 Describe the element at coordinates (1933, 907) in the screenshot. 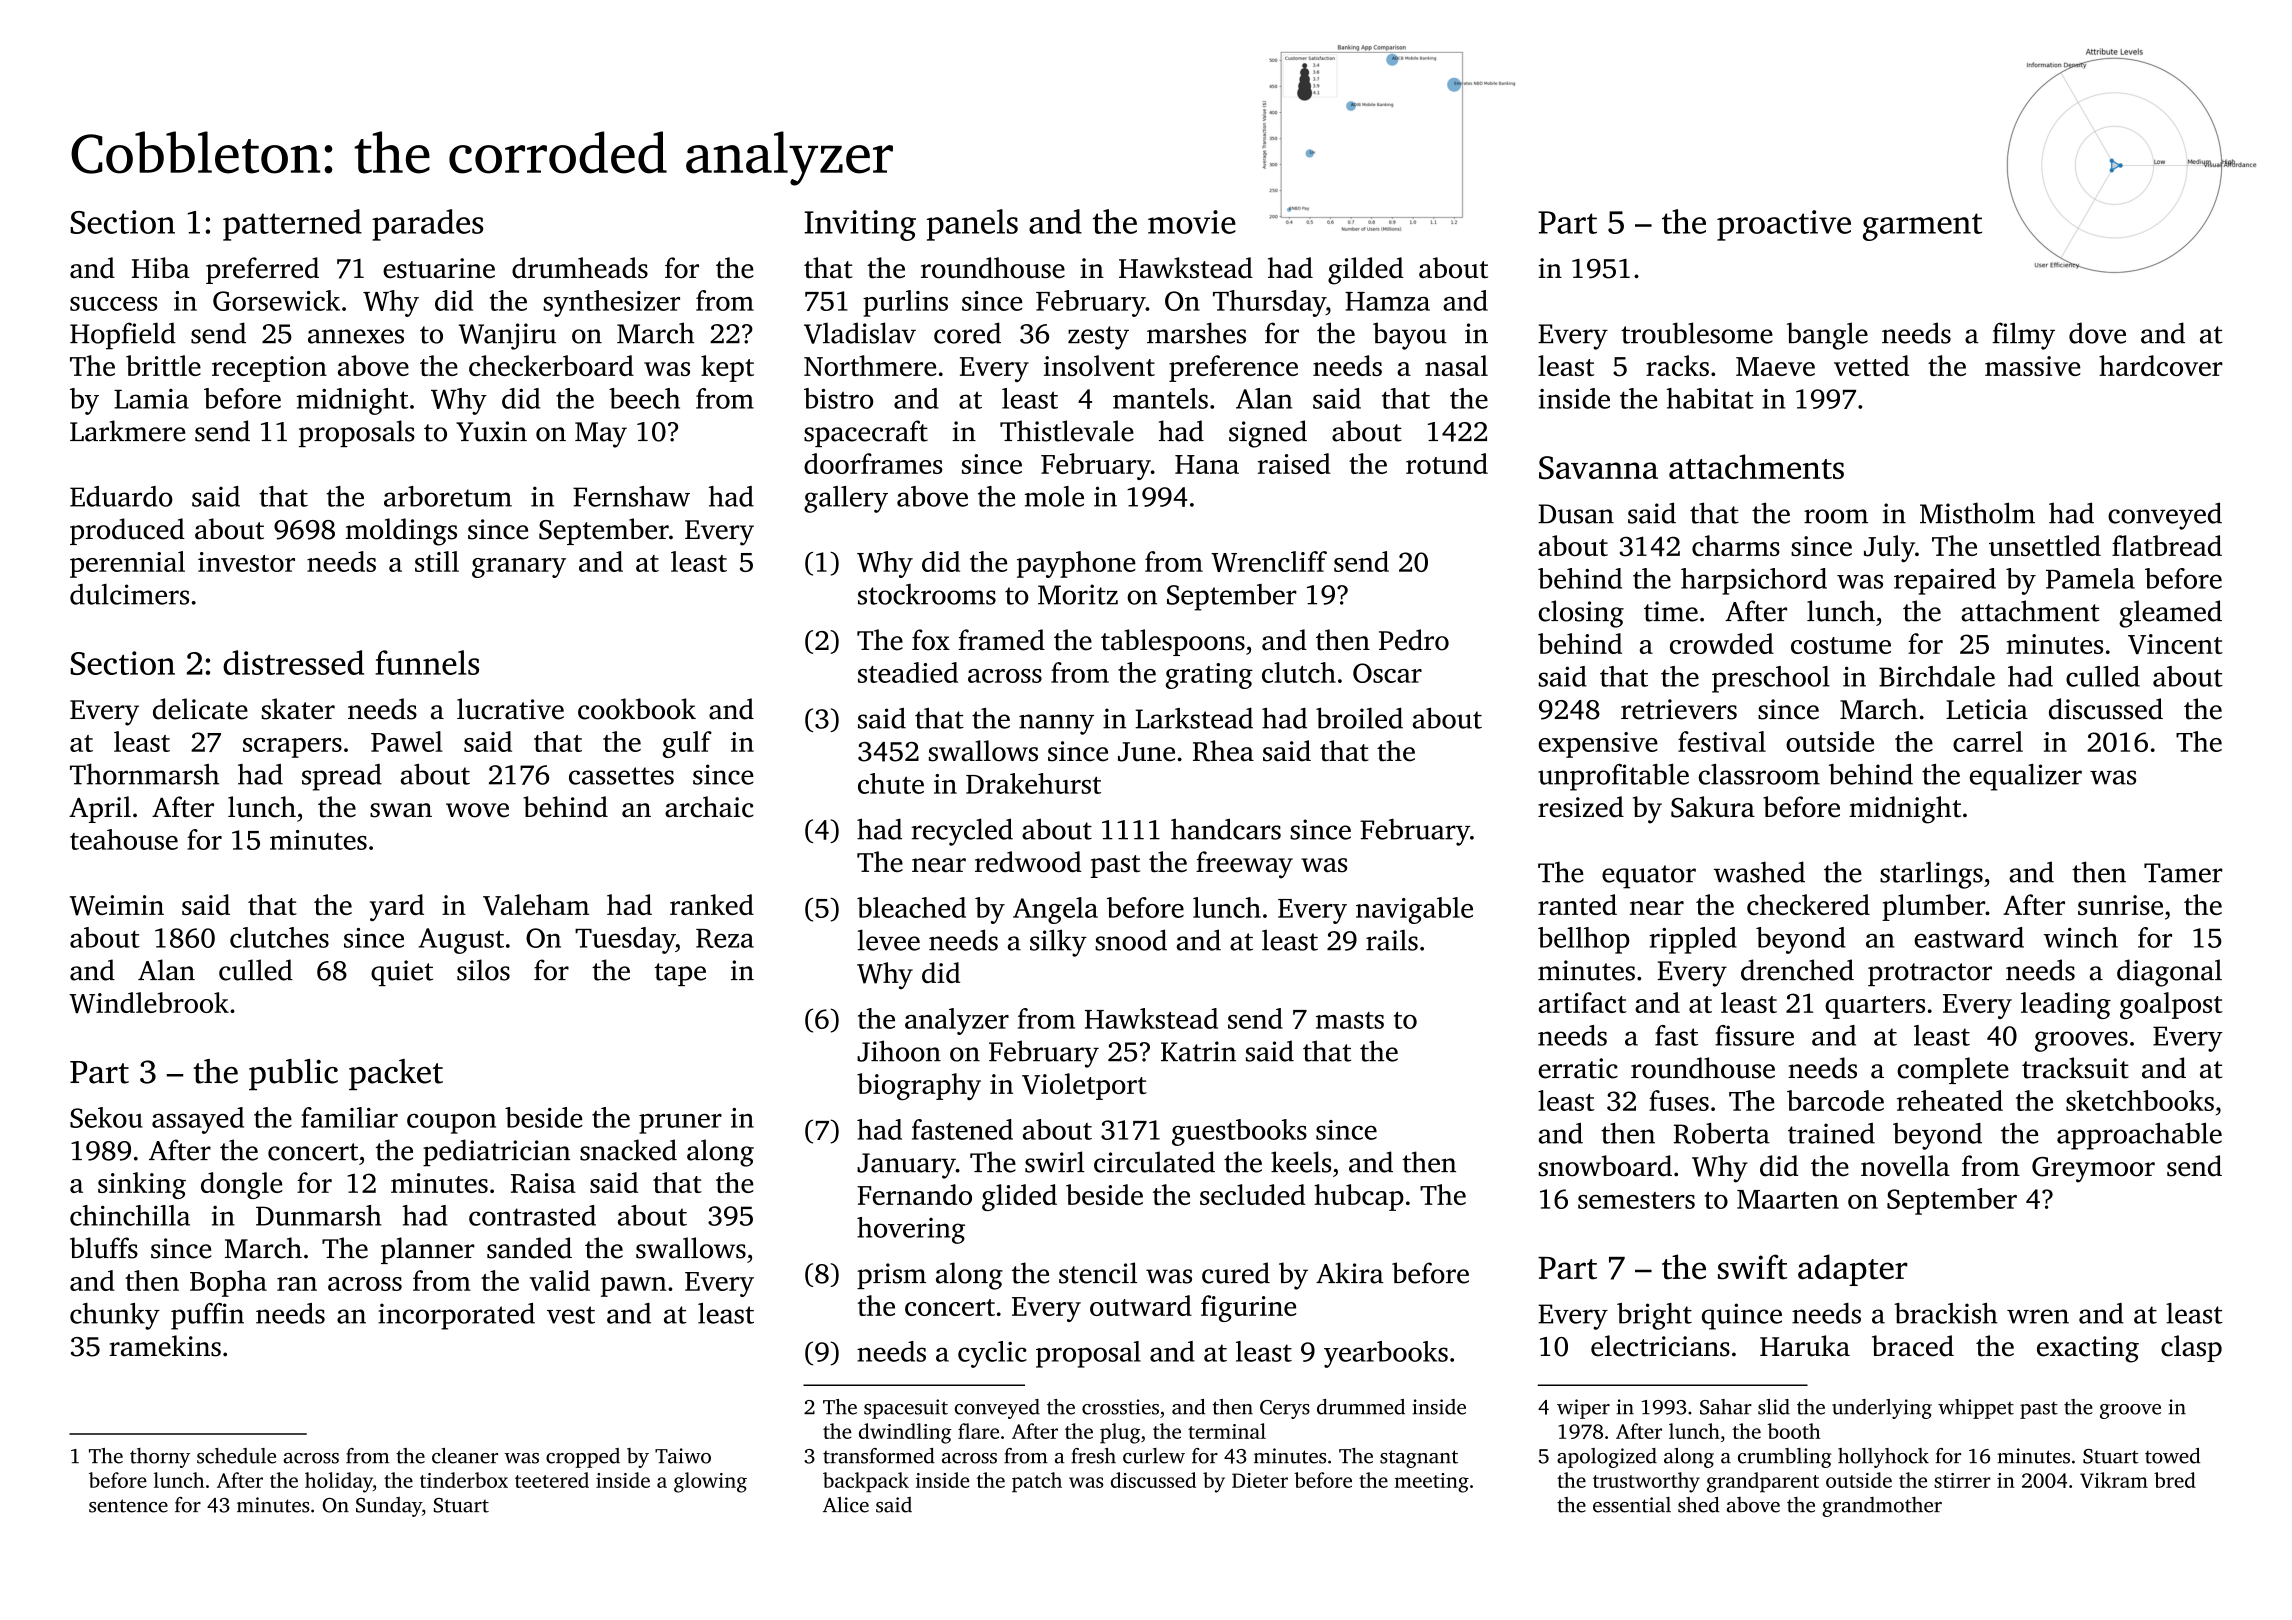

I see `plumber` at that location.
